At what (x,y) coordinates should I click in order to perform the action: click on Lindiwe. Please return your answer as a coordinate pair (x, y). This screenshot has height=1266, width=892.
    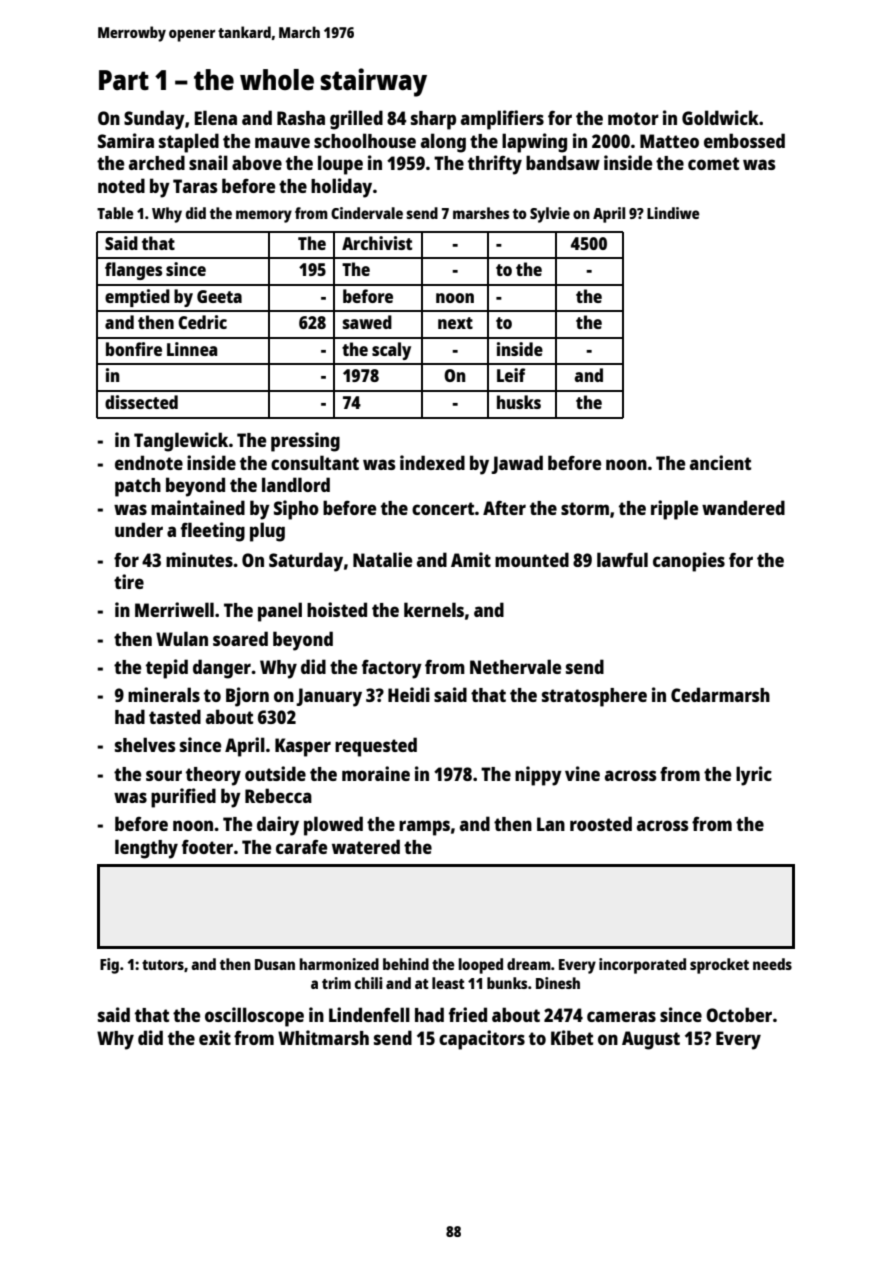
    Looking at the image, I should click on (673, 213).
